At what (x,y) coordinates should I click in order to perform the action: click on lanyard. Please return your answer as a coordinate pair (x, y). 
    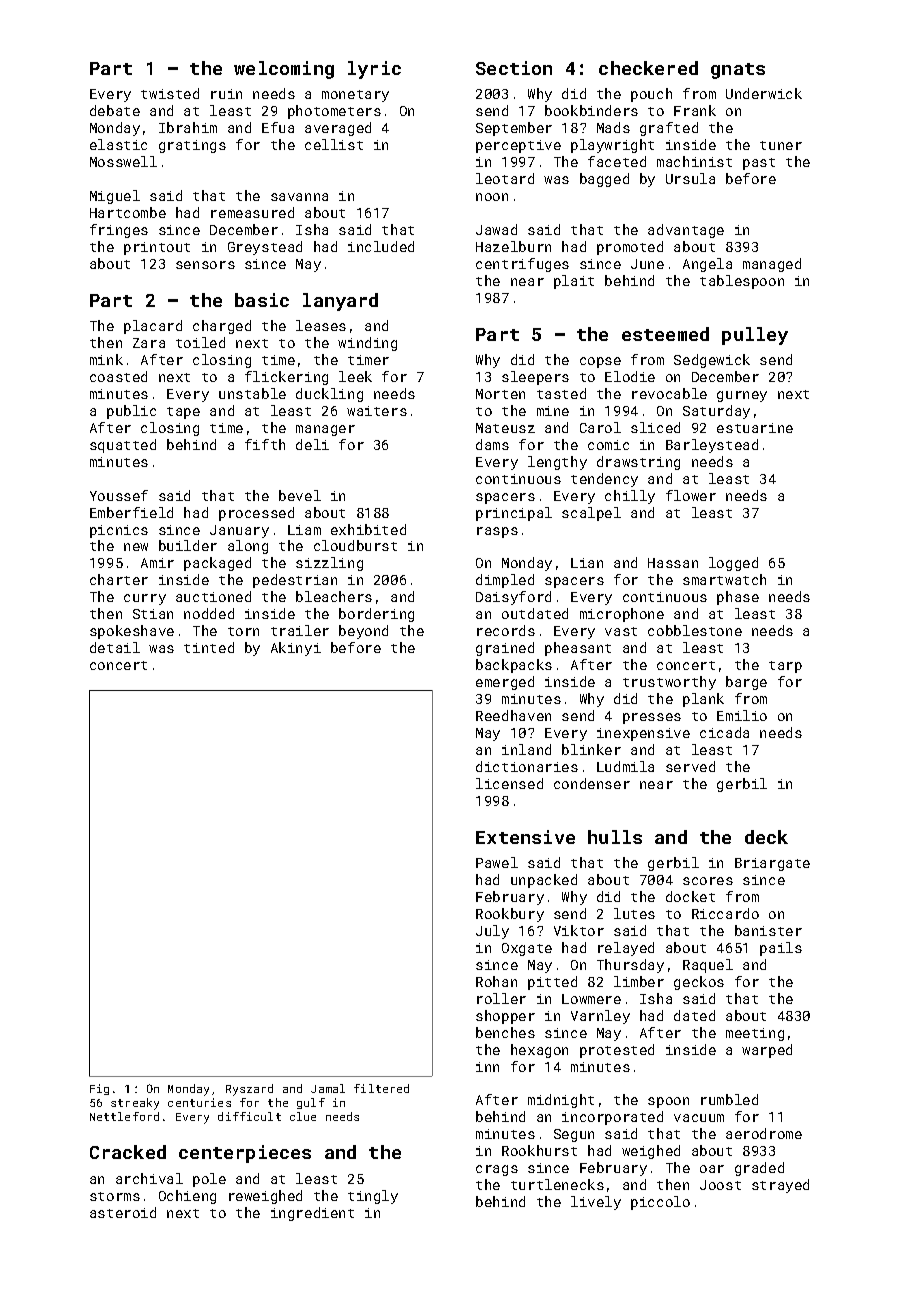
    Looking at the image, I should click on (340, 302).
